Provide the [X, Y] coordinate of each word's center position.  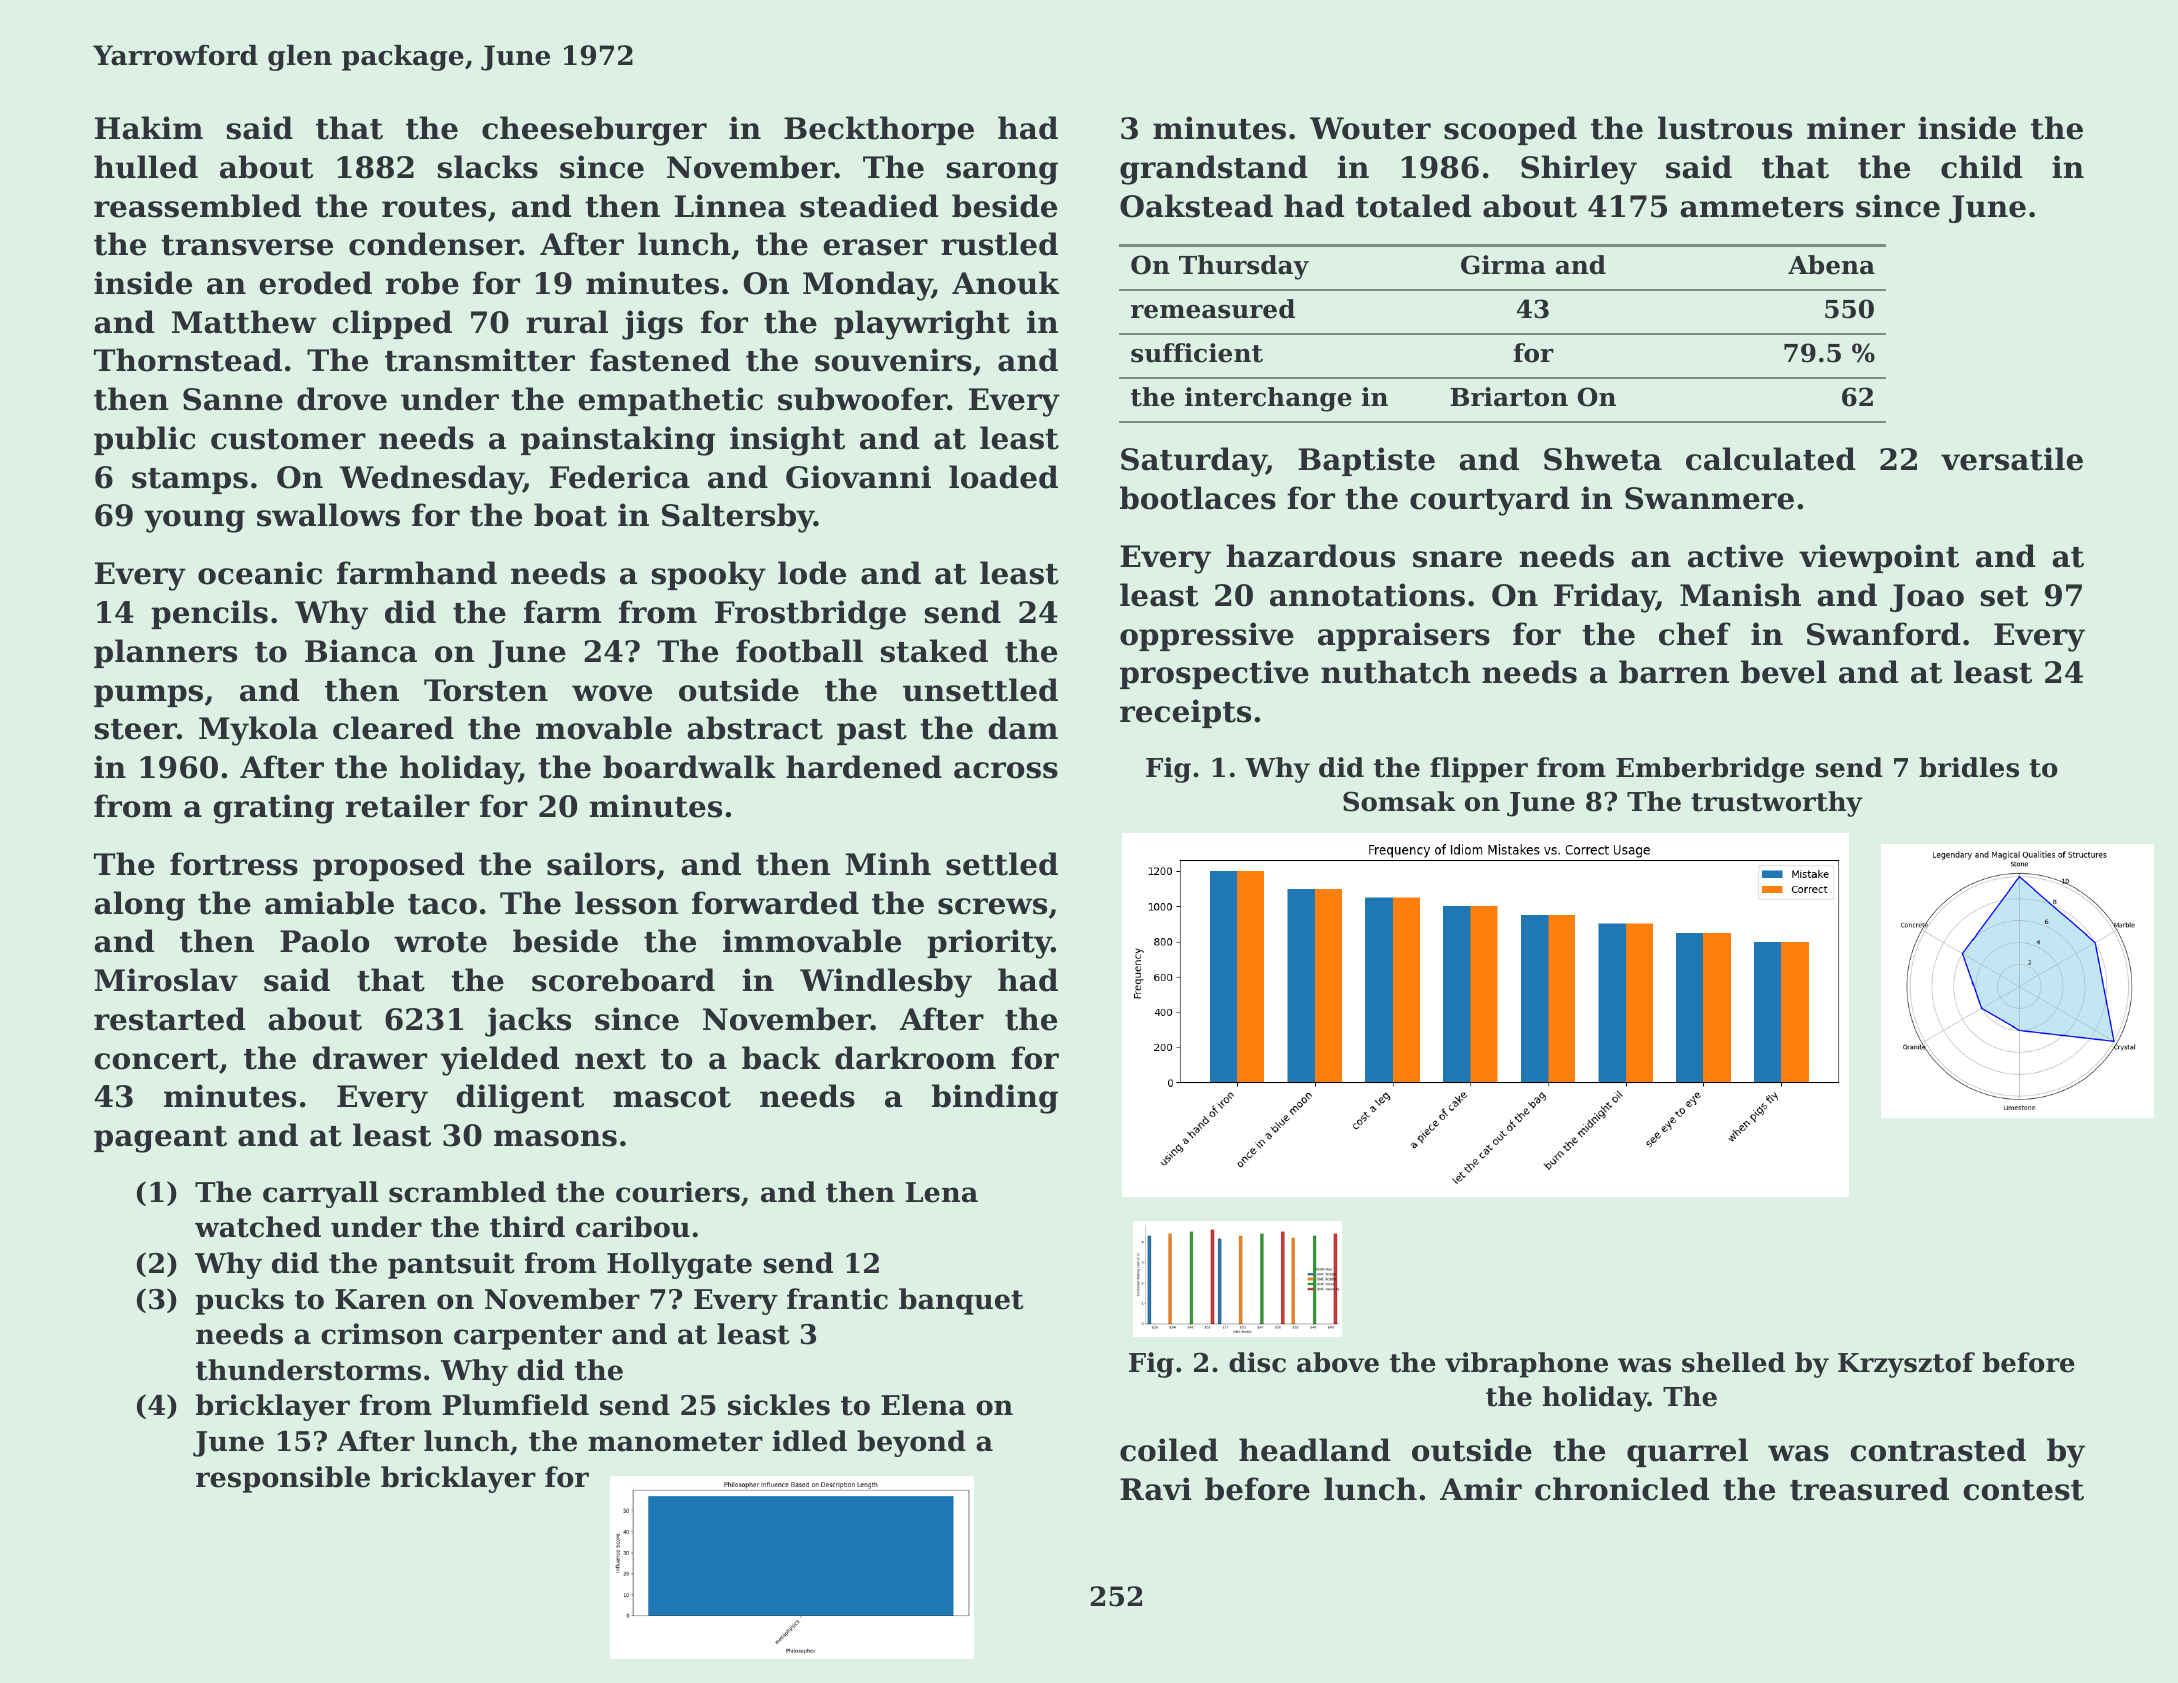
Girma [1503, 265]
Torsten [486, 690]
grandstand [1214, 170]
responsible [283, 1479]
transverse [247, 245]
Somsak [1399, 801]
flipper [1479, 770]
